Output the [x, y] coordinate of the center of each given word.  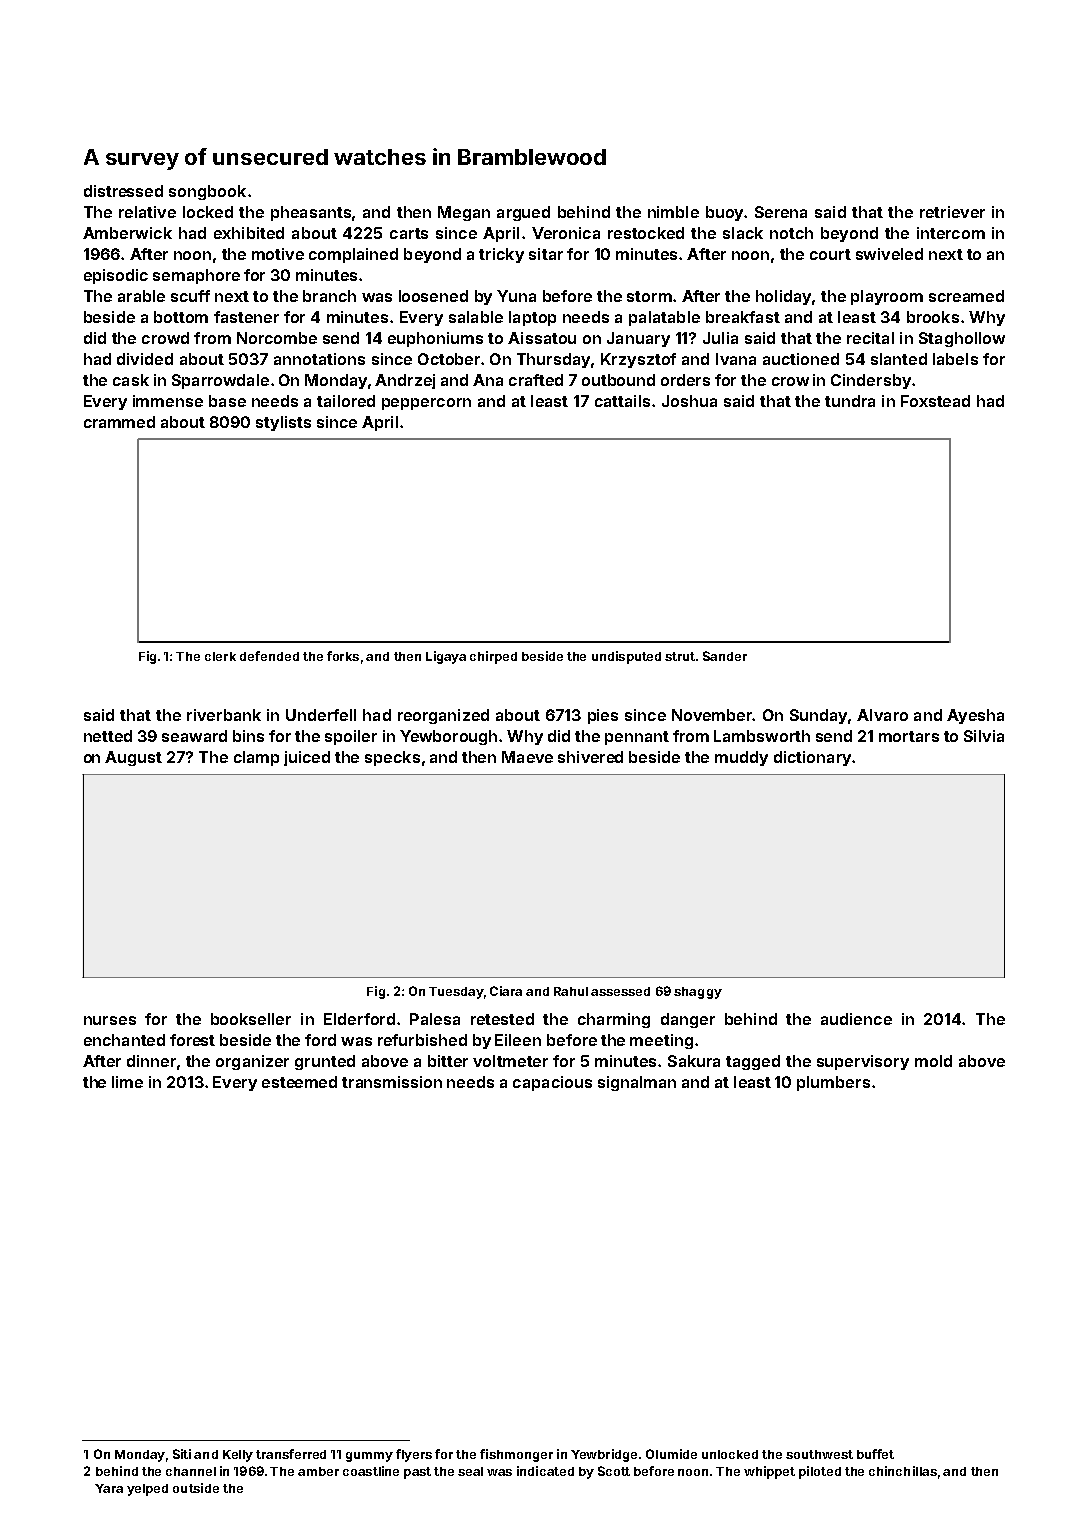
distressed [123, 191]
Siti [182, 1454]
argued [523, 213]
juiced [307, 758]
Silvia [984, 736]
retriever [952, 212]
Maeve [527, 757]
